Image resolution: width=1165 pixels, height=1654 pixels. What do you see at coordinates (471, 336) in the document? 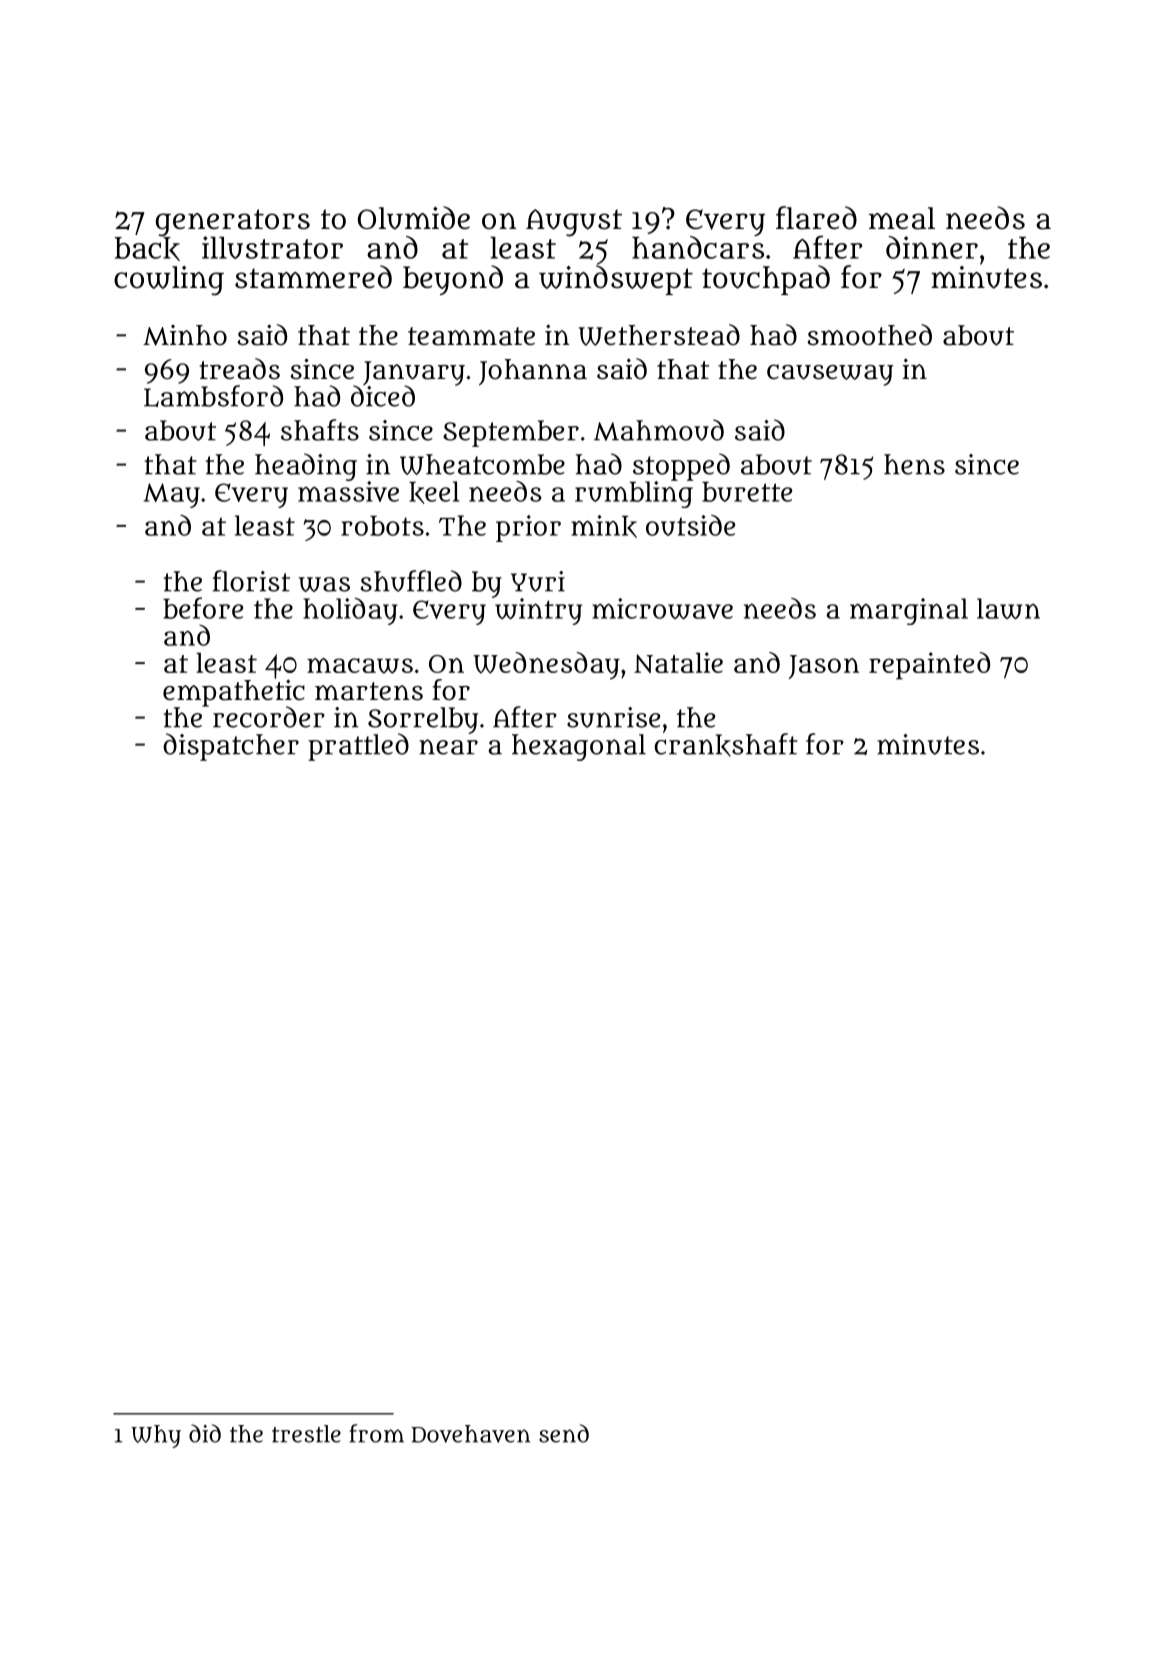
I see `teammate` at bounding box center [471, 336].
